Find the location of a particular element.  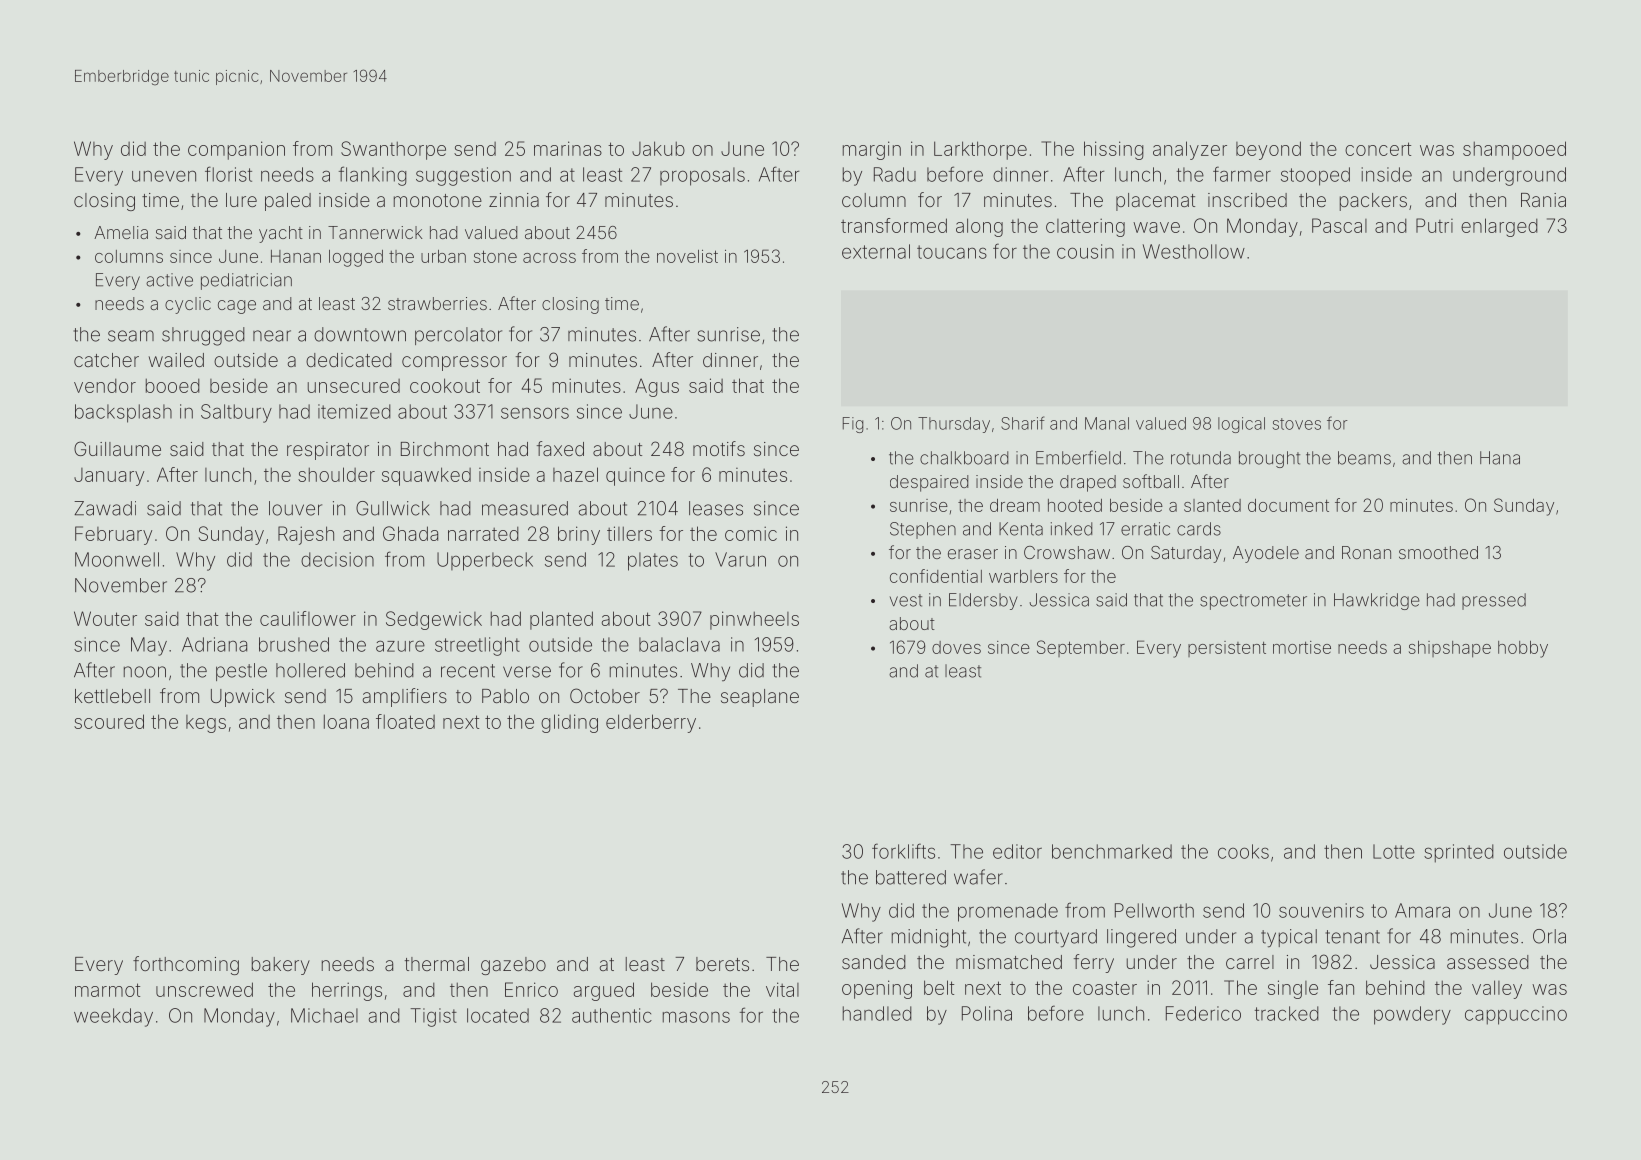

shampooed is located at coordinates (1514, 150).
